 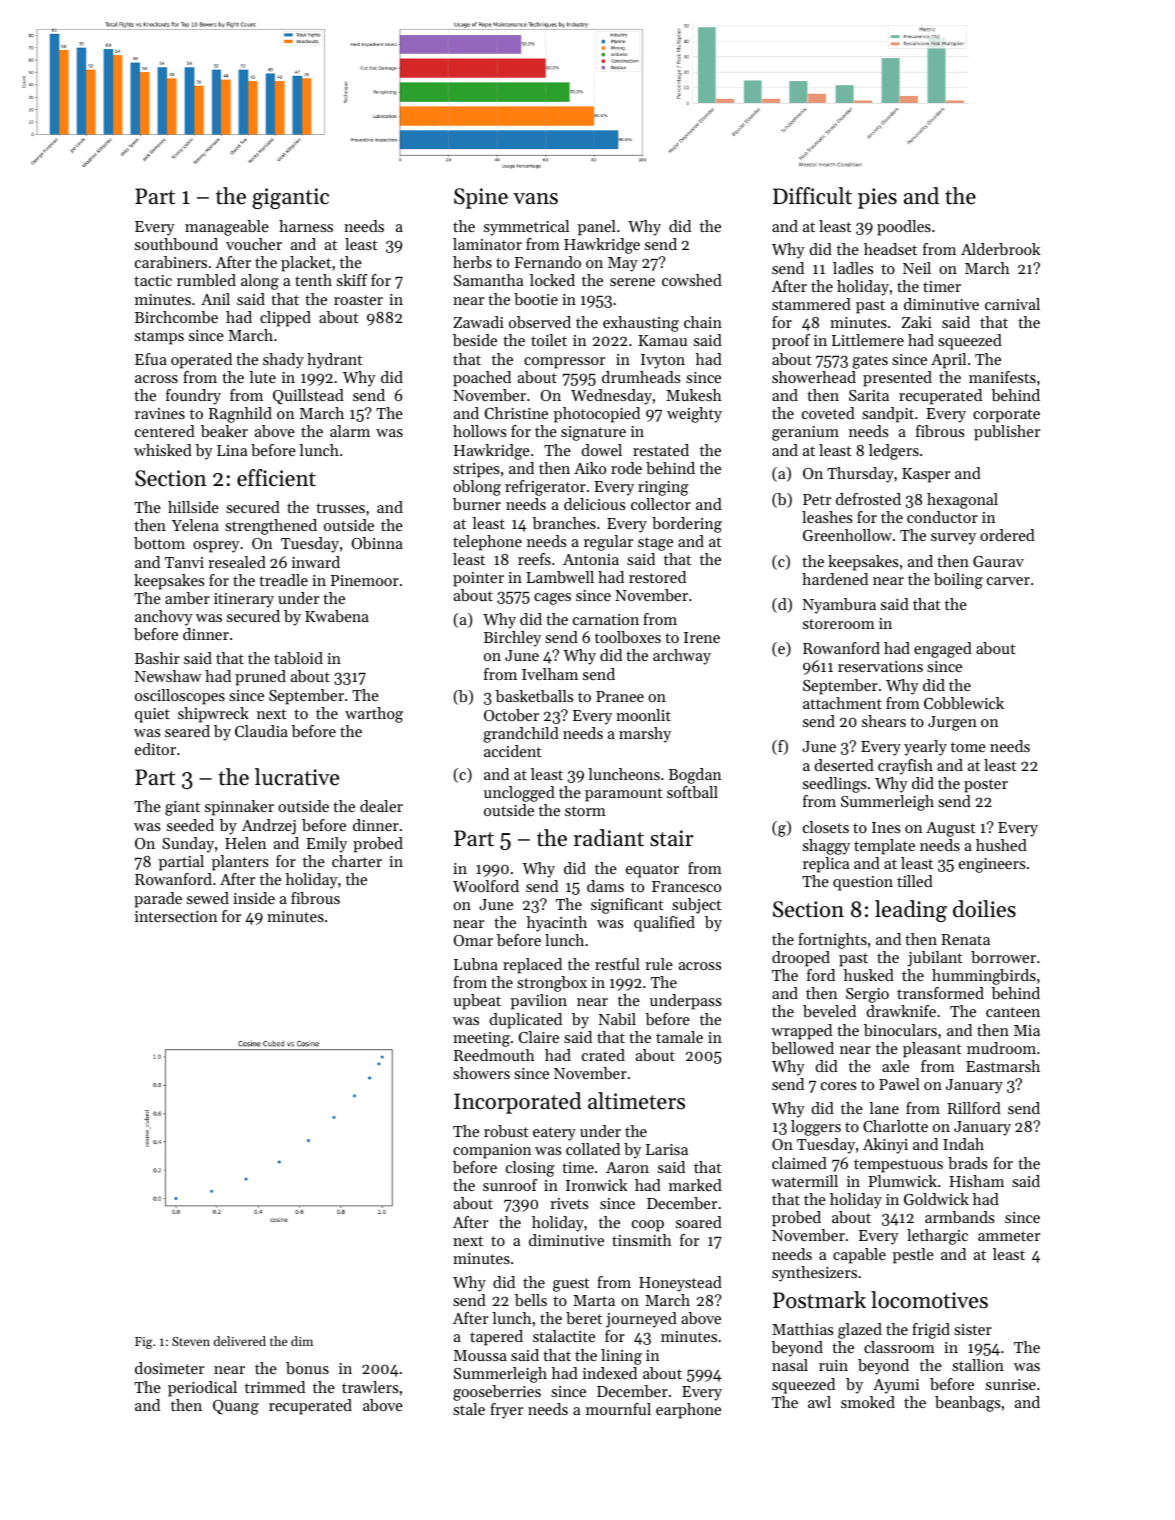 I want to click on lethargic, so click(x=937, y=1237).
